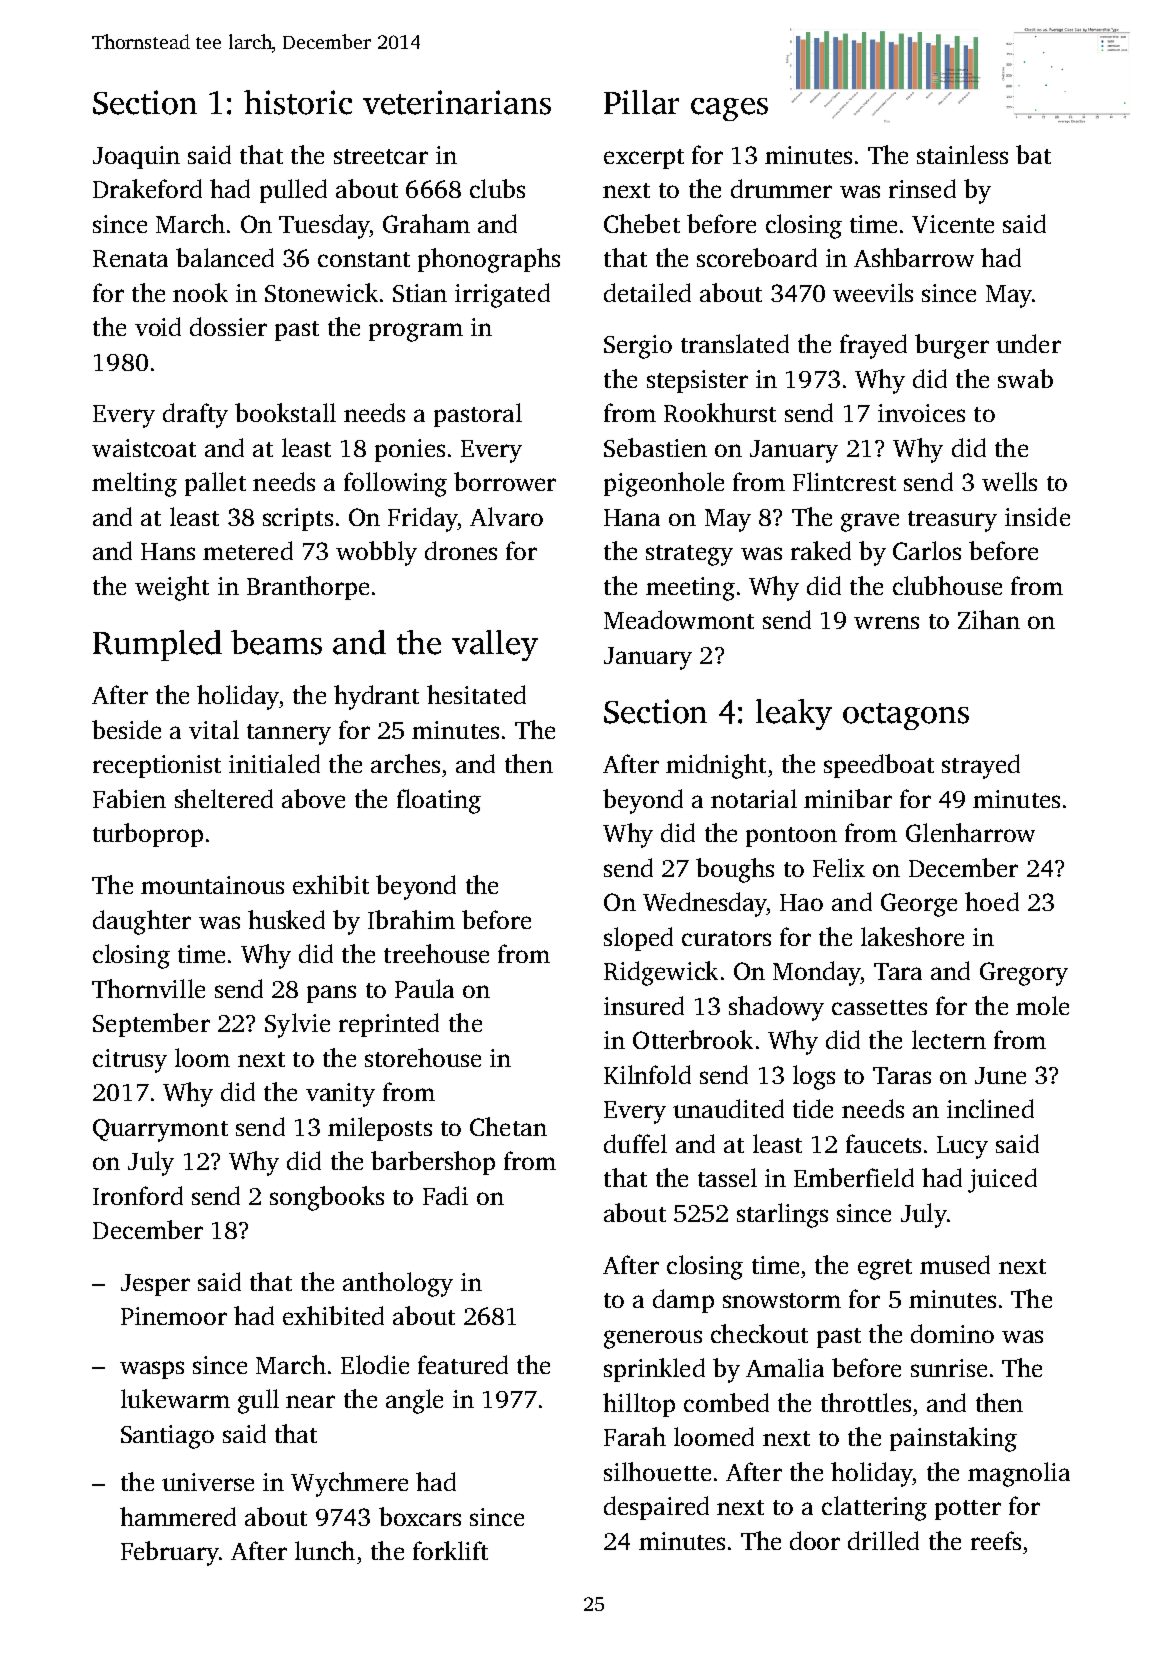 The height and width of the screenshot is (1654, 1165). What do you see at coordinates (463, 1364) in the screenshot?
I see `featured` at bounding box center [463, 1364].
